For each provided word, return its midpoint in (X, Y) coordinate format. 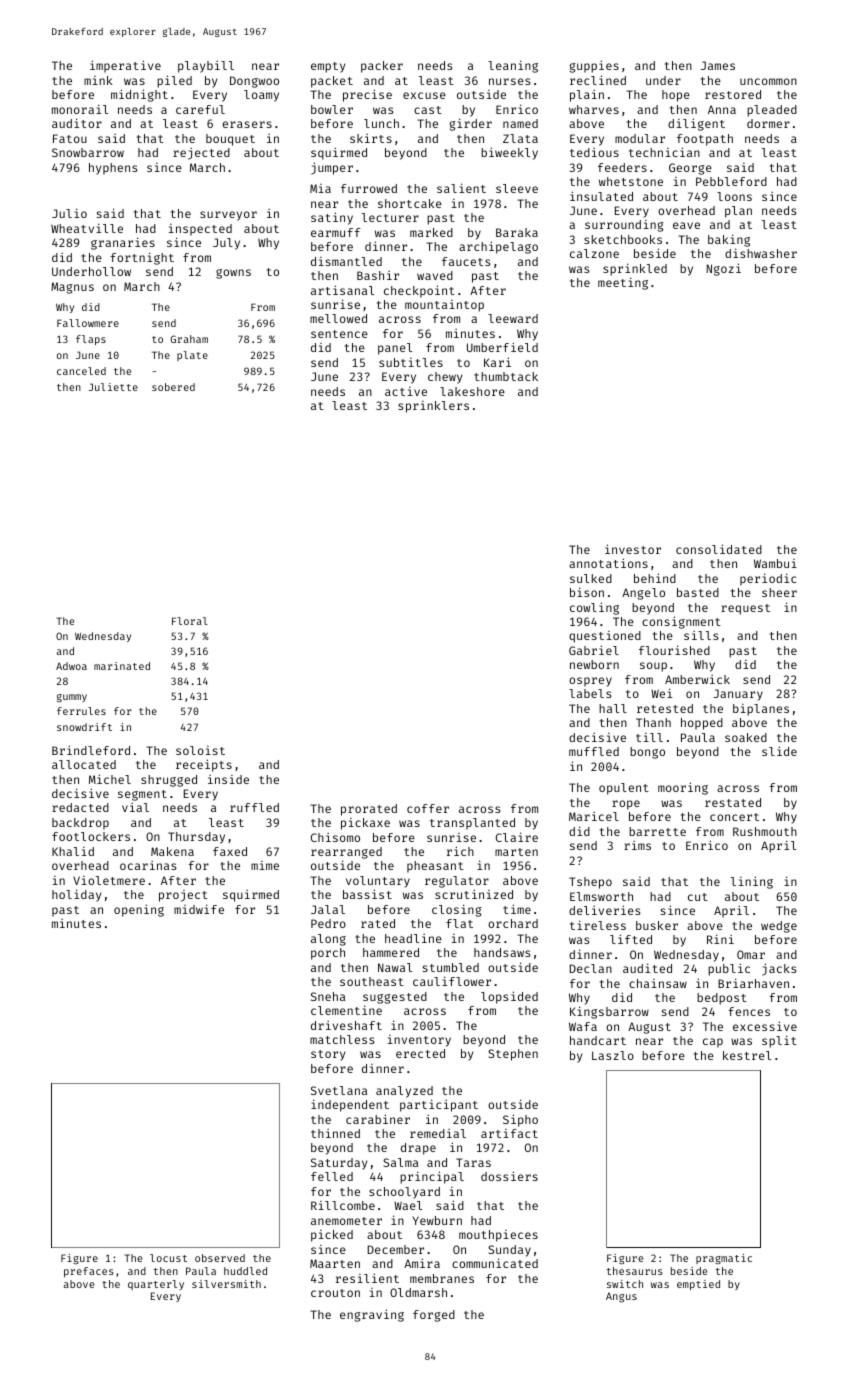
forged (434, 1316)
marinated (122, 666)
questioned (605, 637)
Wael (408, 1205)
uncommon (768, 81)
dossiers (509, 1176)
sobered (173, 387)
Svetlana (339, 1090)
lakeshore (472, 391)
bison (587, 592)
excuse (424, 95)
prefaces (89, 1272)
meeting (623, 283)
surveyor (228, 216)
